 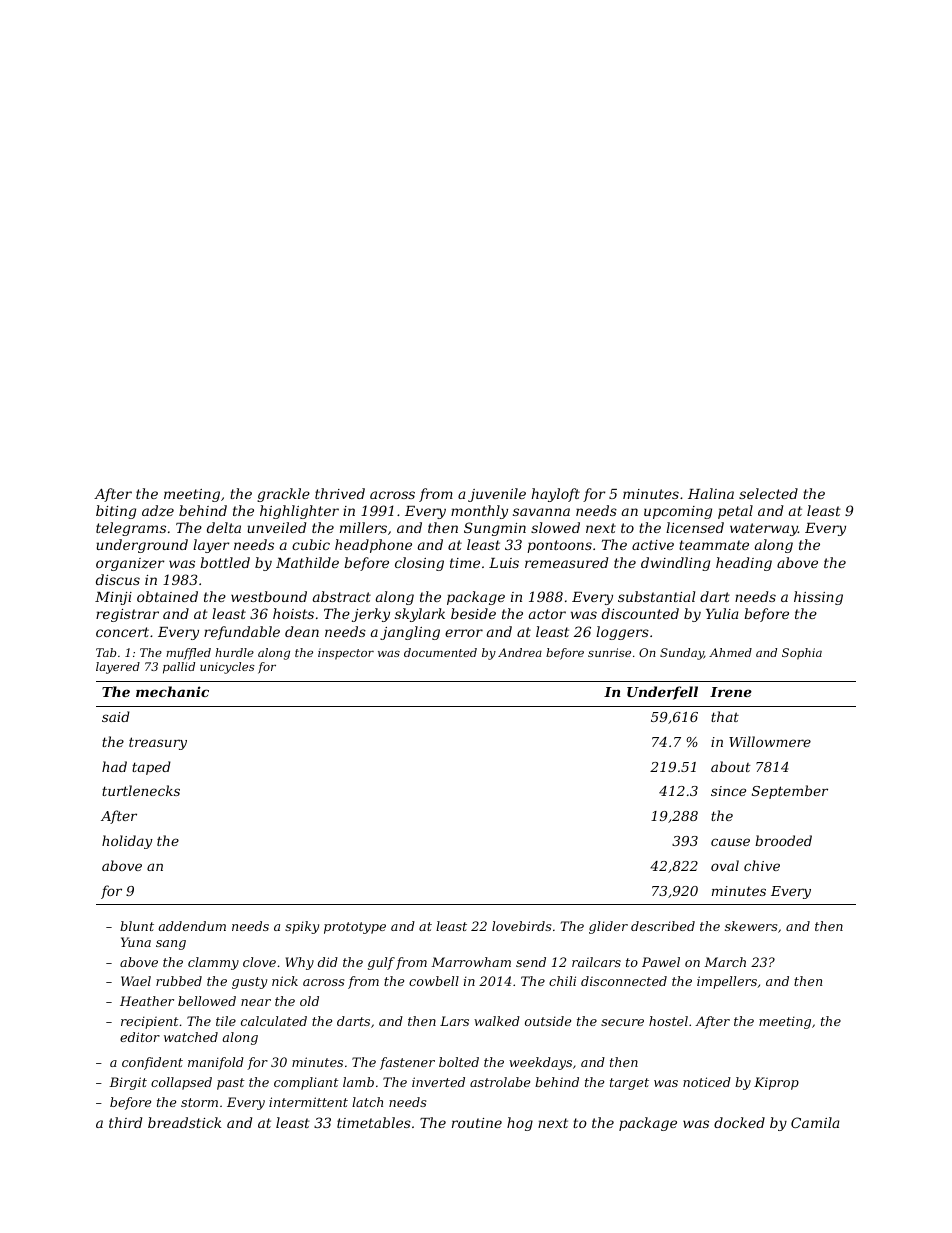 What do you see at coordinates (531, 962) in the document?
I see `send` at bounding box center [531, 962].
